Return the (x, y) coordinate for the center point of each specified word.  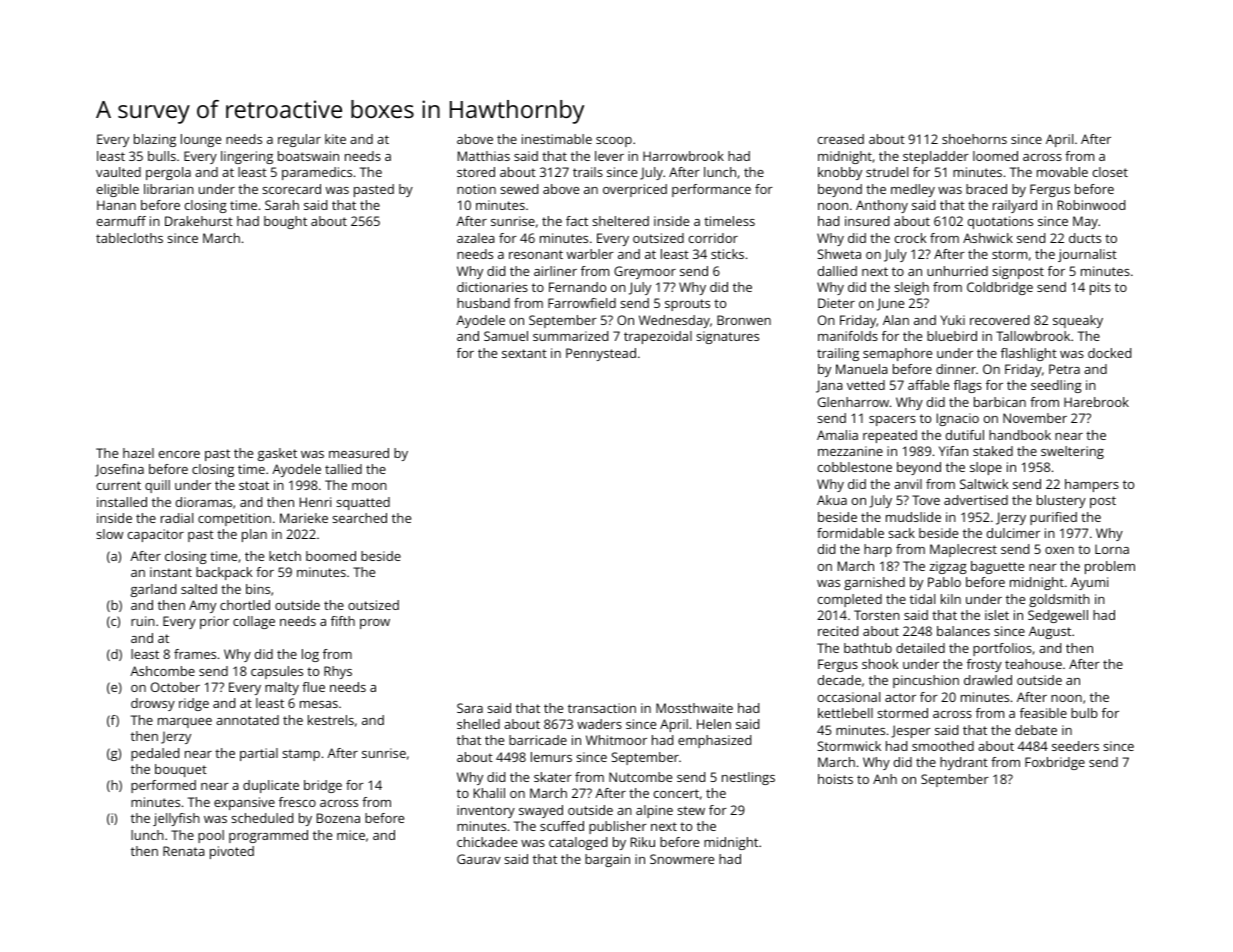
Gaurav (479, 859)
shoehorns (974, 139)
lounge (201, 140)
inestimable (557, 139)
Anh (885, 779)
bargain (607, 860)
